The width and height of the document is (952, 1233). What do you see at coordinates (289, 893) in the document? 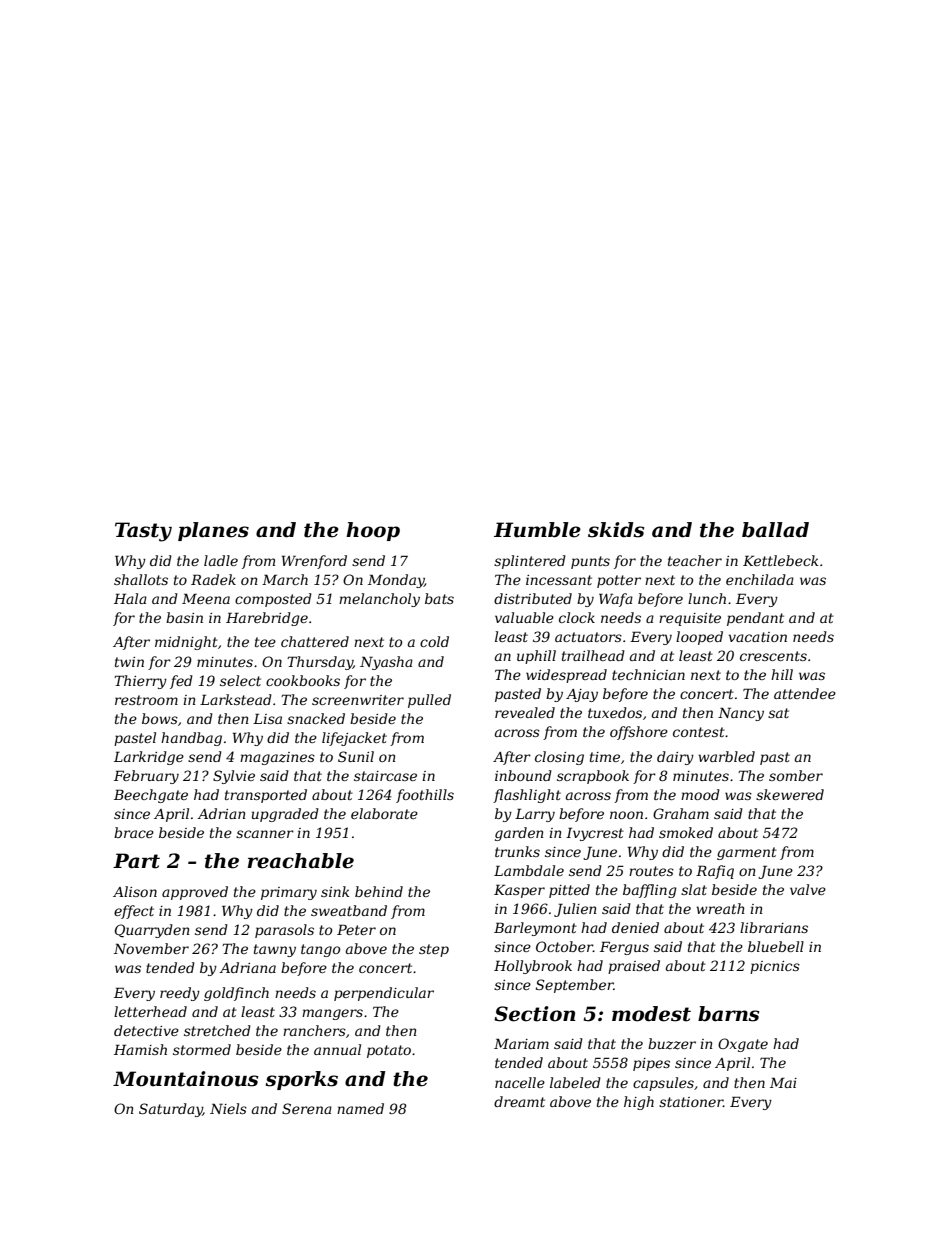
I see `primary` at bounding box center [289, 893].
